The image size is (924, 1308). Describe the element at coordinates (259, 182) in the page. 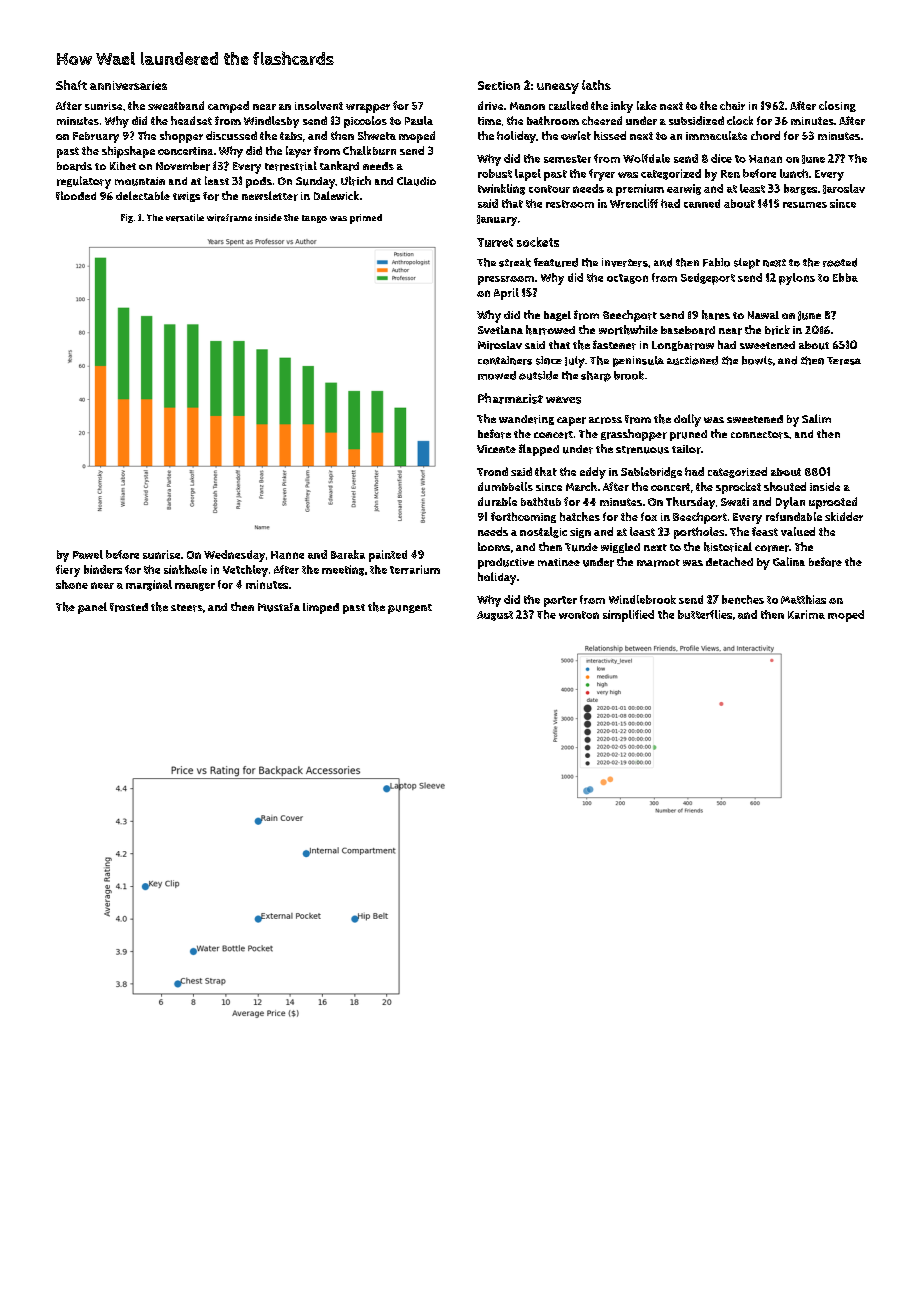

I see `pods` at that location.
